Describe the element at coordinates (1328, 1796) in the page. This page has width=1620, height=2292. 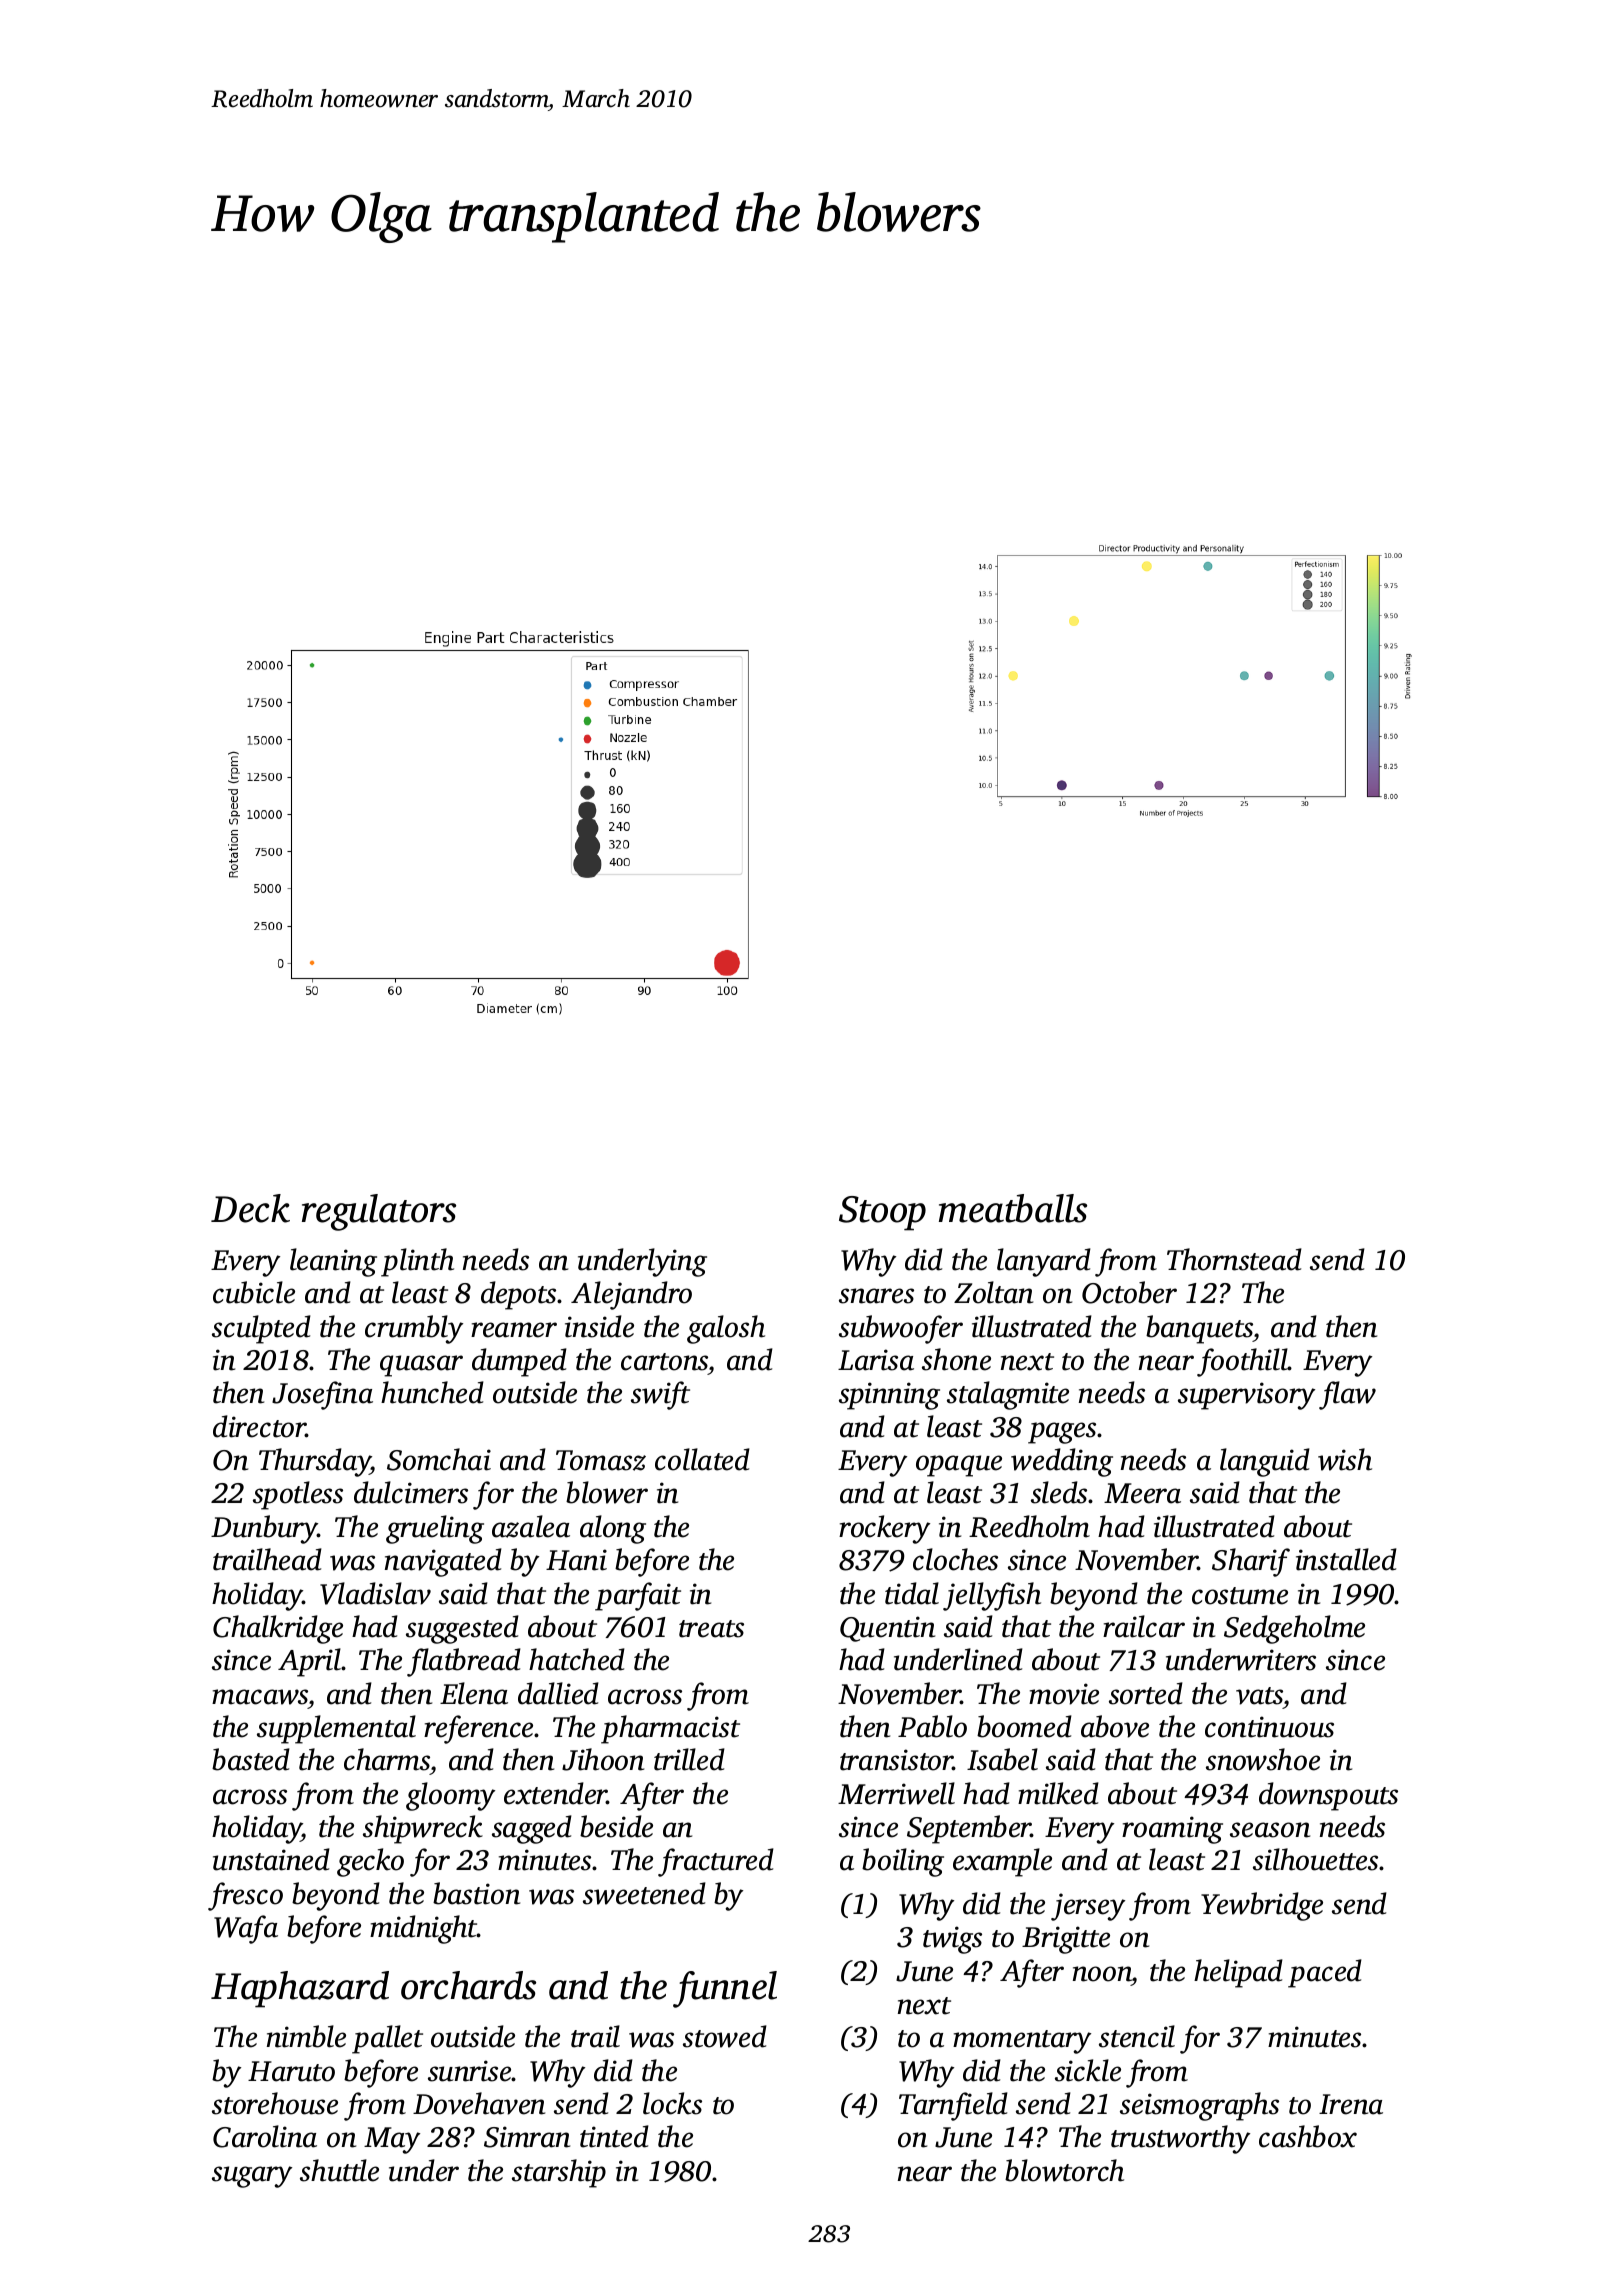
I see `downspouts` at that location.
